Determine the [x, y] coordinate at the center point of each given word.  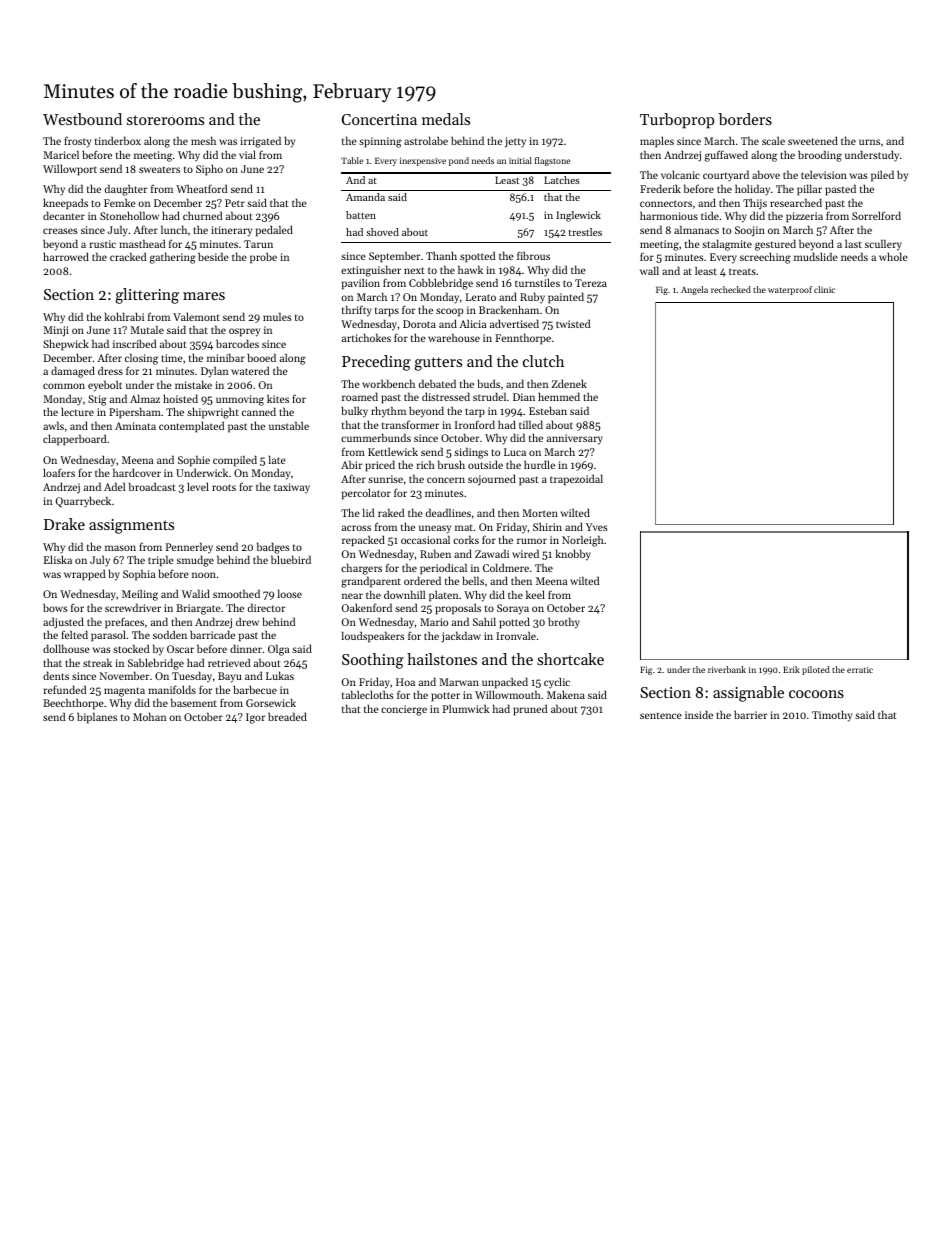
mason [120, 548]
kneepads [65, 204]
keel [535, 594]
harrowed [66, 256]
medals [446, 119]
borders [745, 119]
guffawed [726, 156]
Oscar [180, 649]
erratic [860, 670]
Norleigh [583, 541]
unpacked [505, 683]
